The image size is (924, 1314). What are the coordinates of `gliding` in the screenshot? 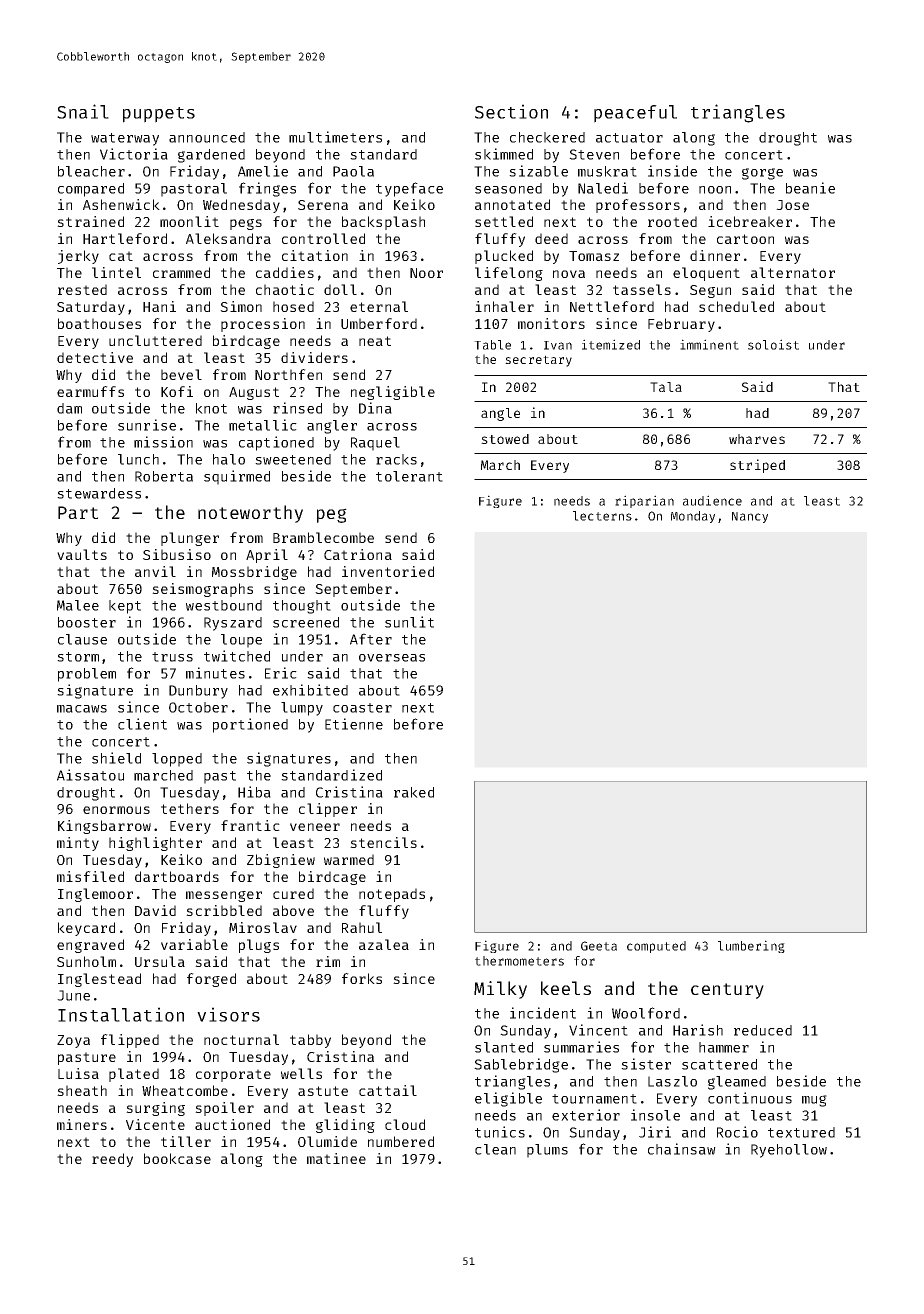 It's located at (345, 1126).
